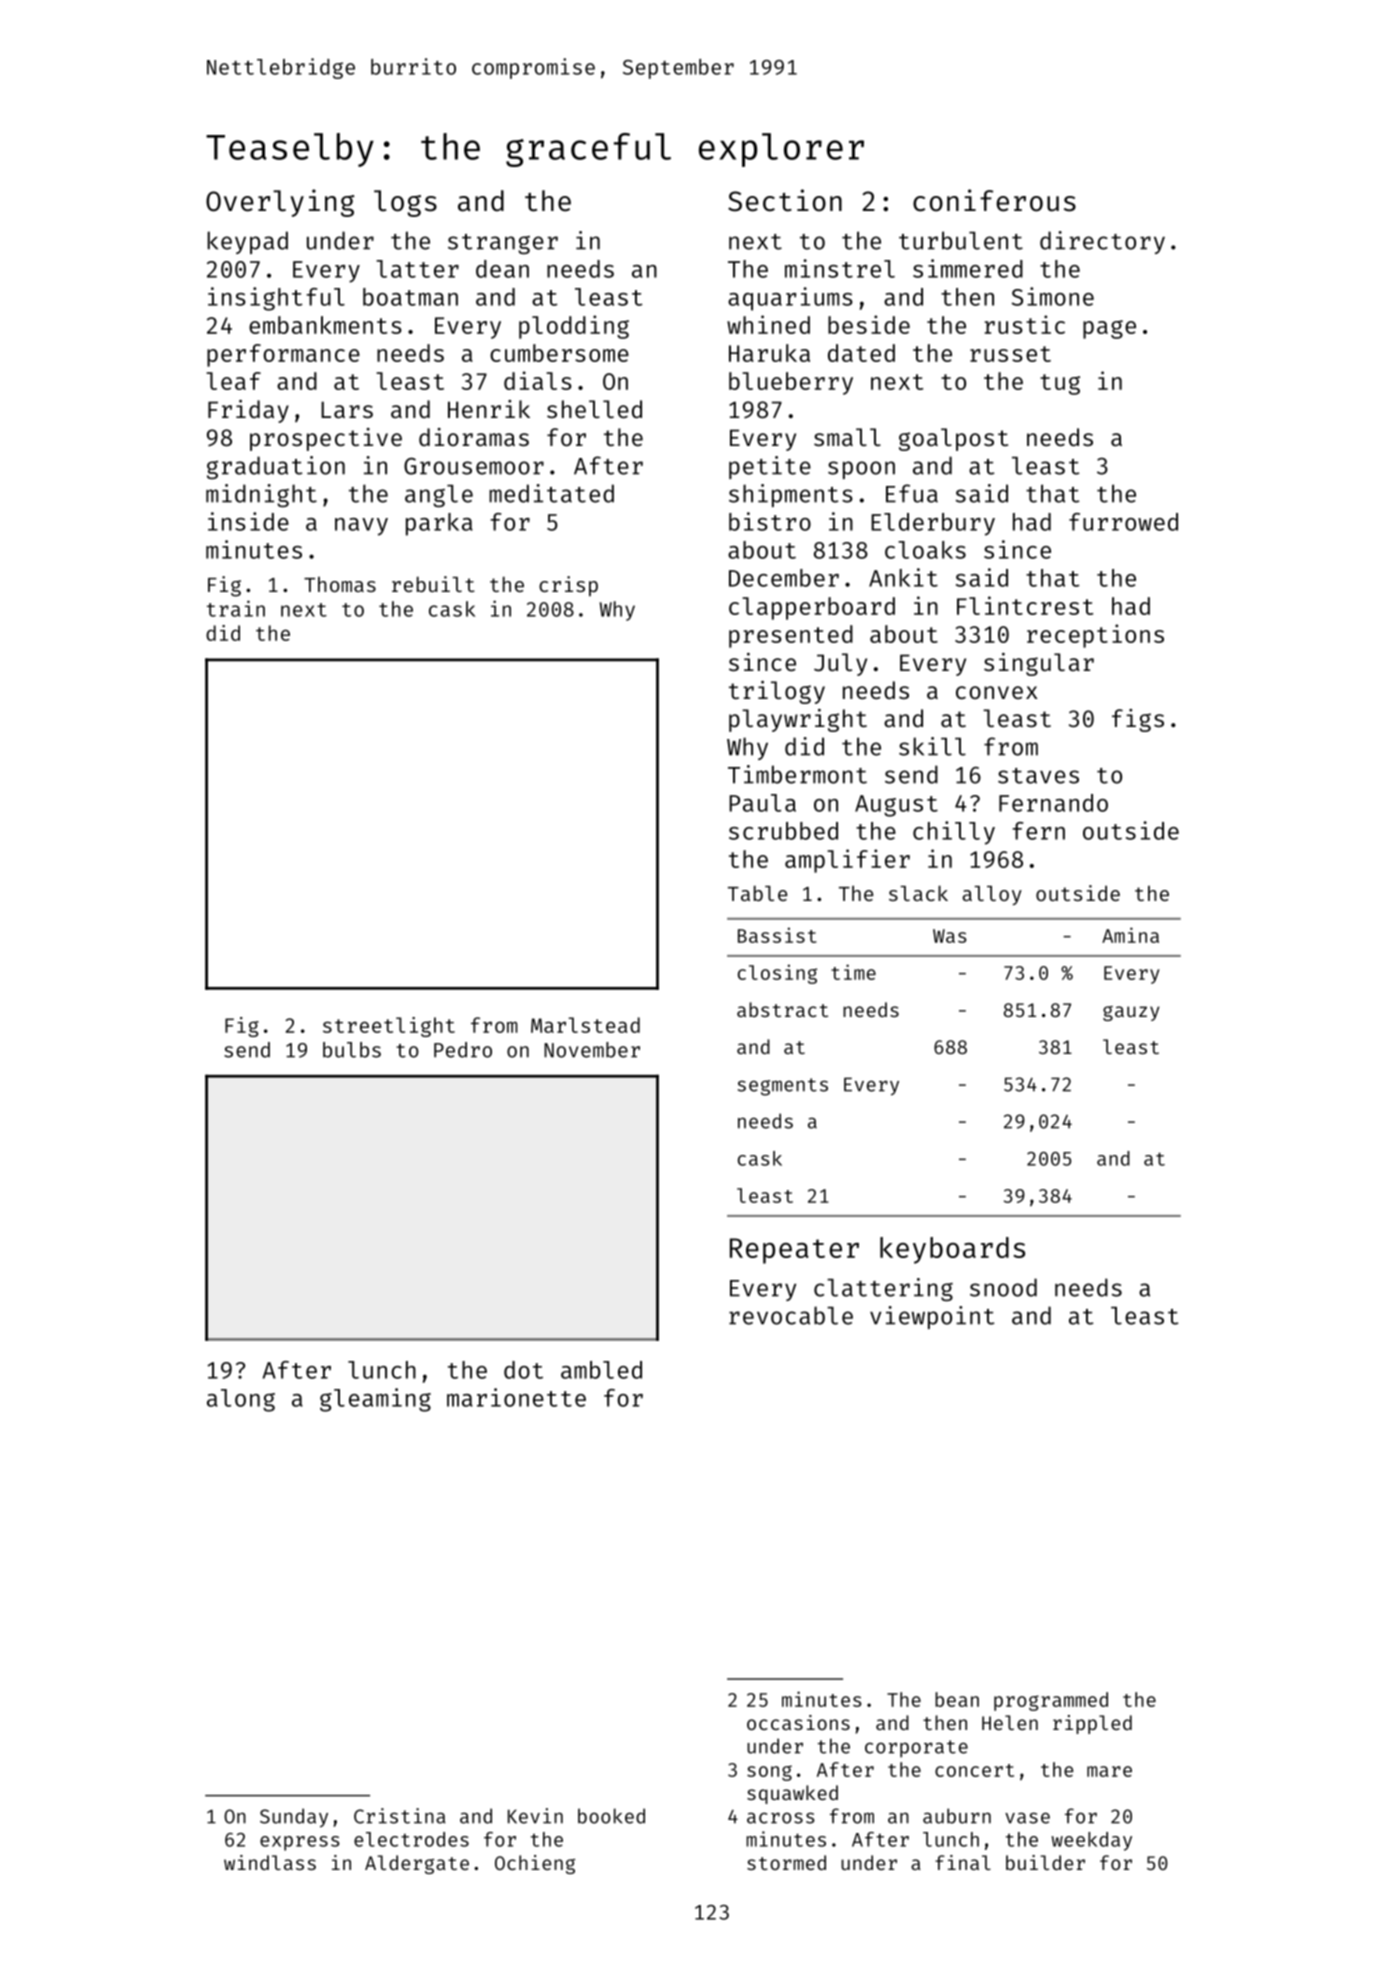 The image size is (1386, 1969). What do you see at coordinates (300, 1843) in the screenshot?
I see `express` at bounding box center [300, 1843].
